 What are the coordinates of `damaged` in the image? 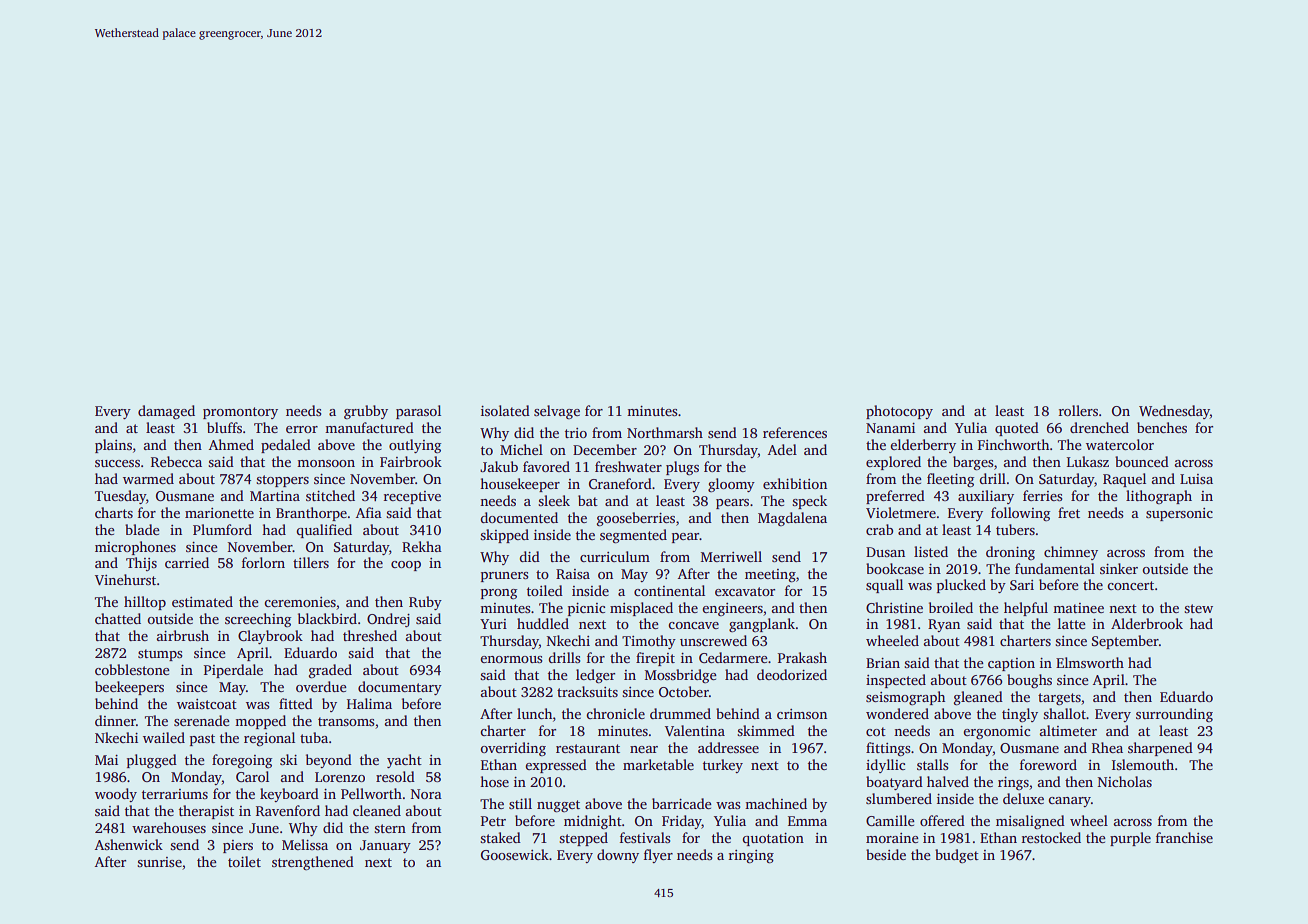 It's located at (166, 412).
